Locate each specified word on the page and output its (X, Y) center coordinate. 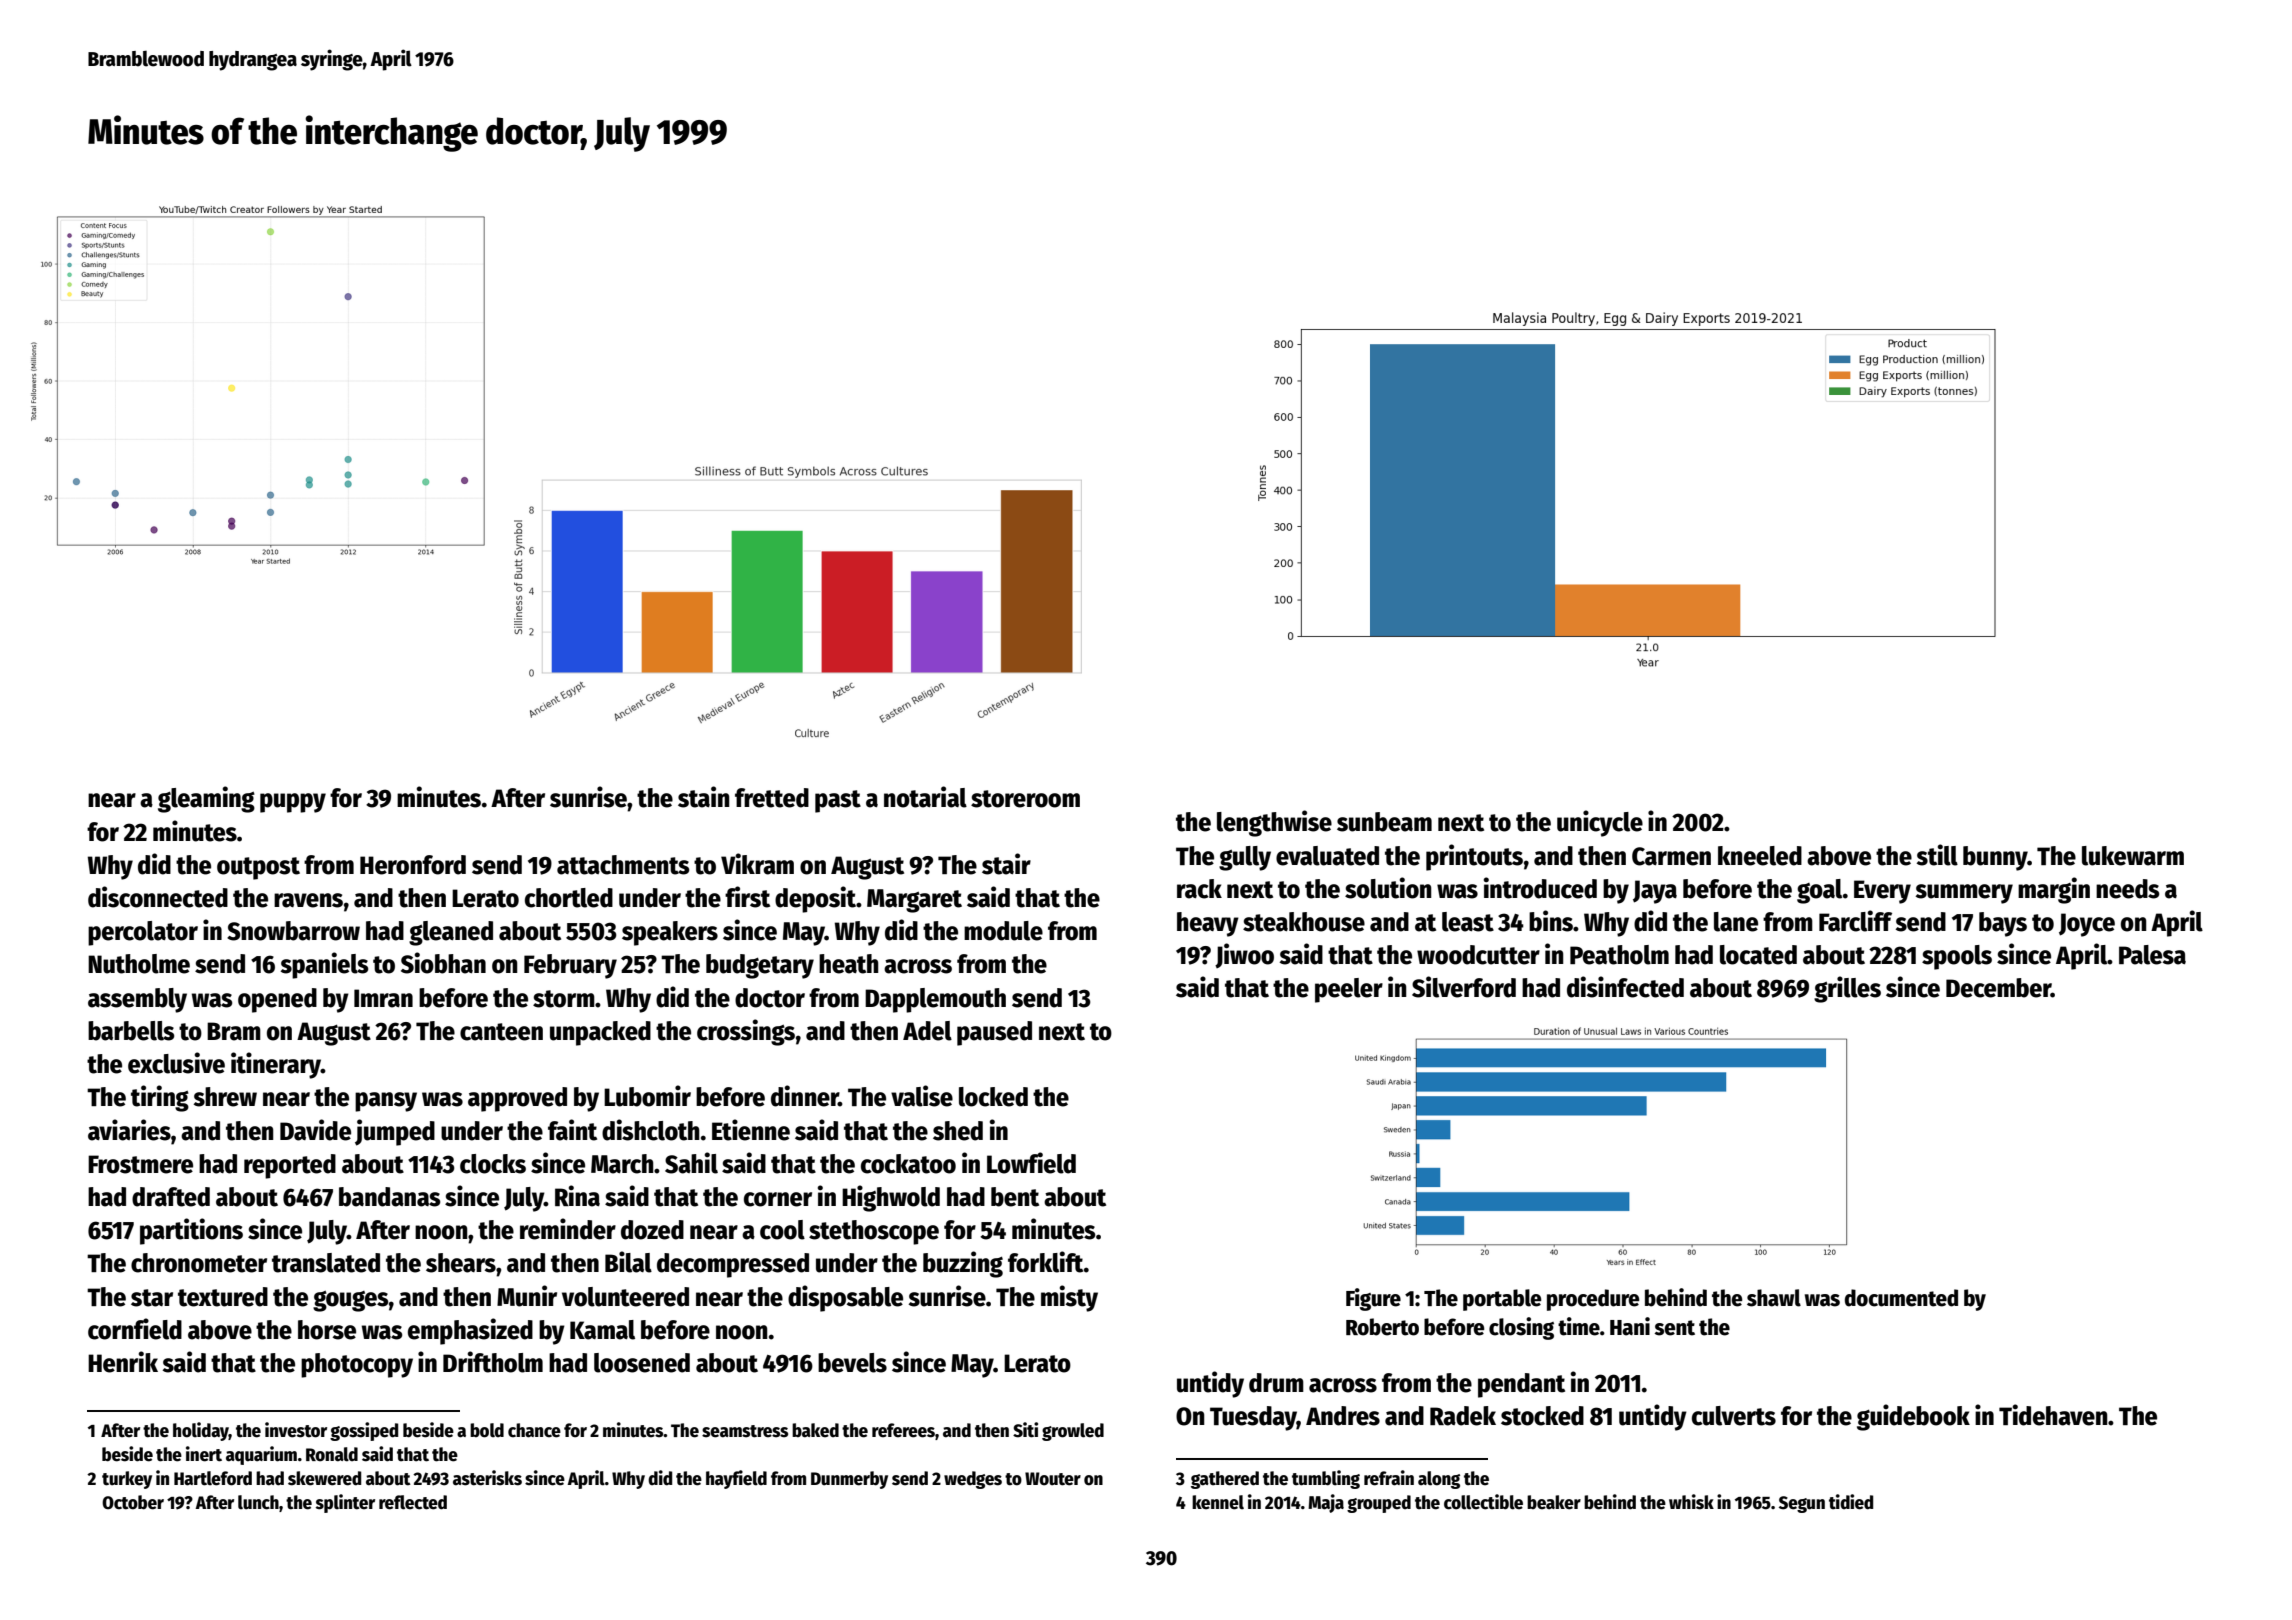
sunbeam (1384, 822)
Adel (927, 1031)
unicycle (1600, 823)
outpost (258, 868)
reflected (413, 1502)
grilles (1847, 989)
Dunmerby (849, 1480)
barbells (131, 1031)
